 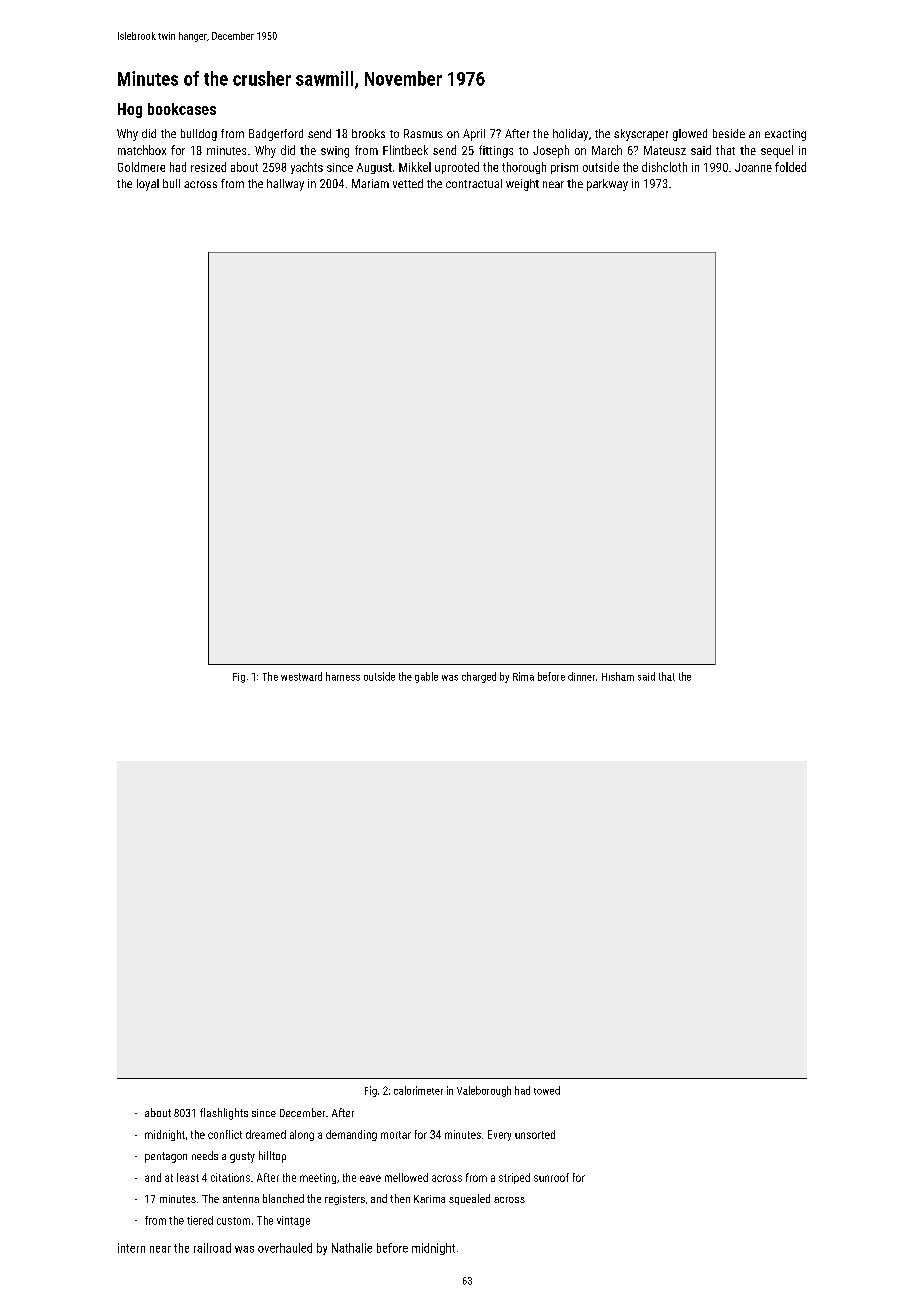 I want to click on sunroof, so click(x=551, y=1177).
